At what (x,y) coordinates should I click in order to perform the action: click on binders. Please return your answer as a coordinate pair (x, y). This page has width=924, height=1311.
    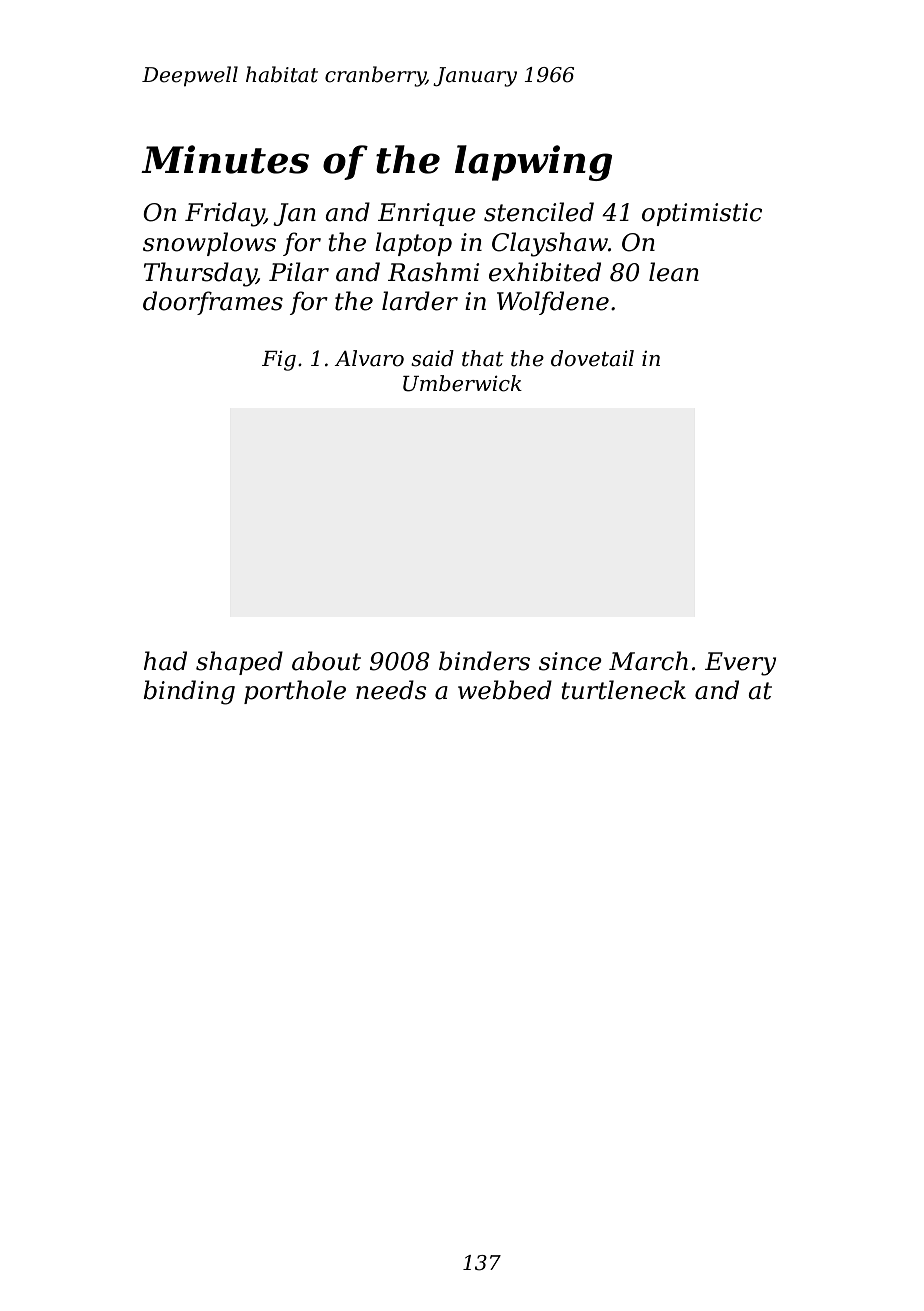
    Looking at the image, I should click on (484, 661).
